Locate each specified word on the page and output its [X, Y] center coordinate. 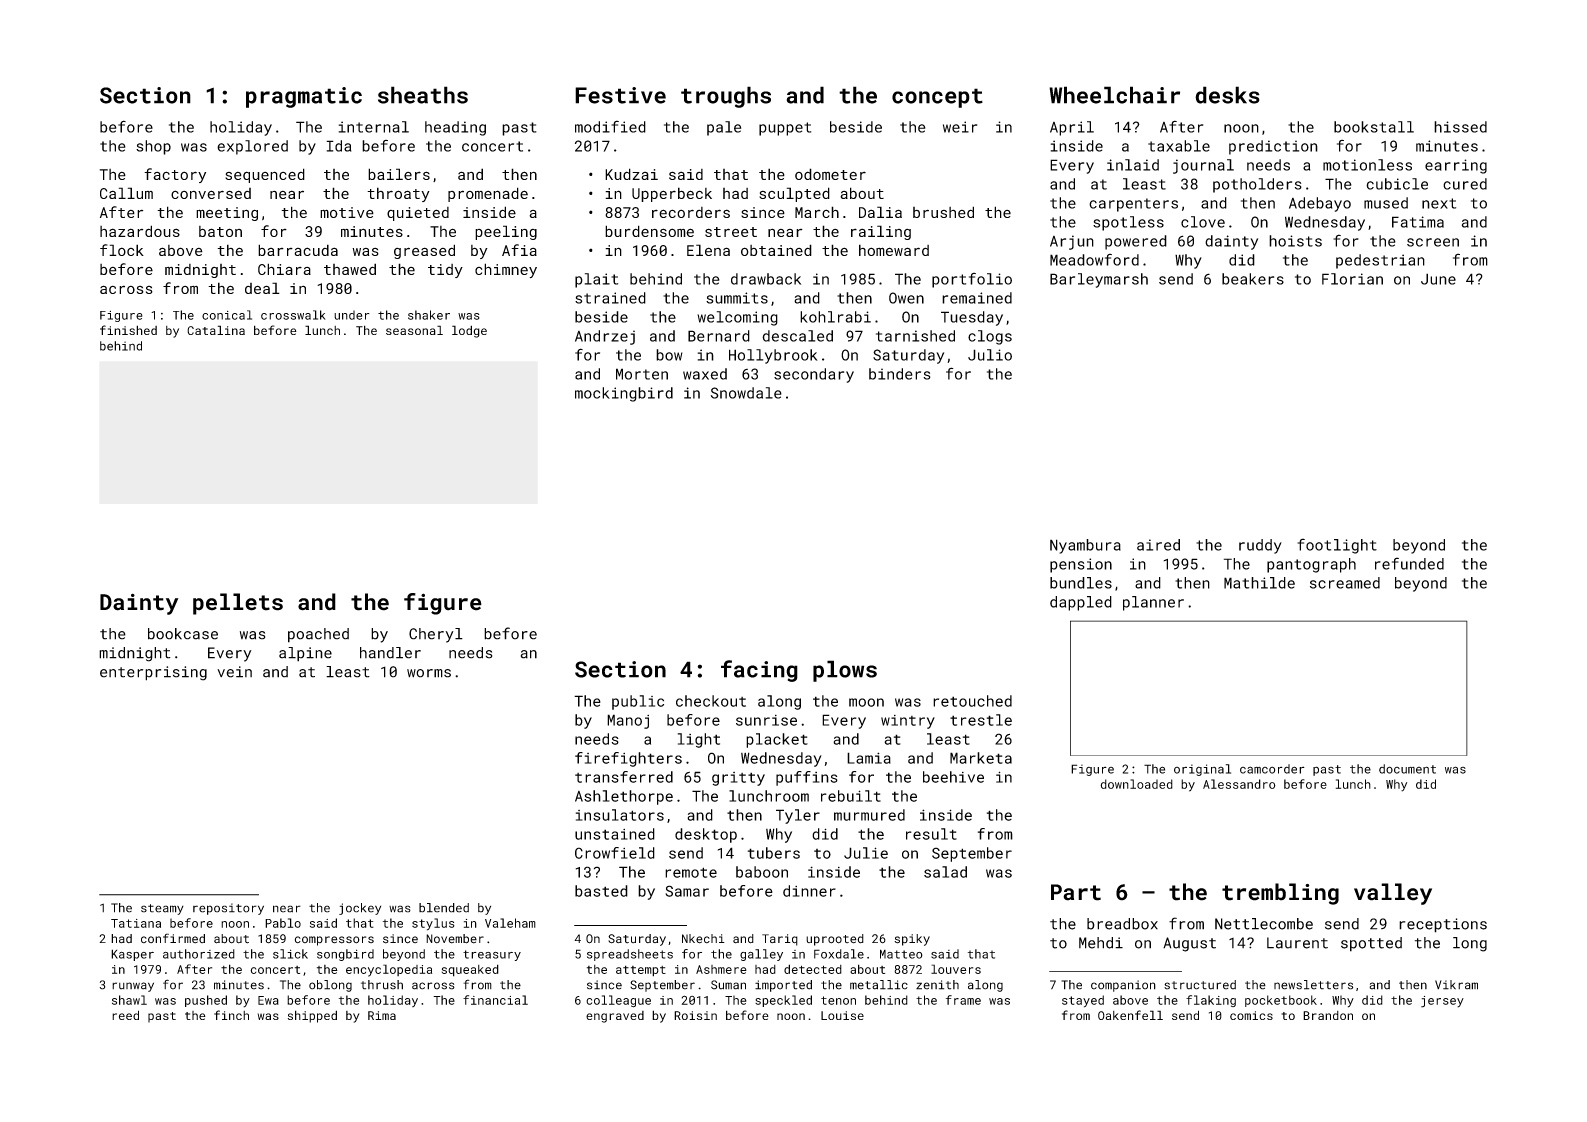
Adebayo [1320, 204]
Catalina [216, 330]
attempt [641, 971]
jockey [360, 909]
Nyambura [1085, 546]
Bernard [719, 336]
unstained [615, 834]
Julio [990, 355]
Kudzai [631, 174]
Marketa [981, 758]
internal [374, 127]
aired [1158, 545]
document [1407, 769]
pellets [238, 604]
